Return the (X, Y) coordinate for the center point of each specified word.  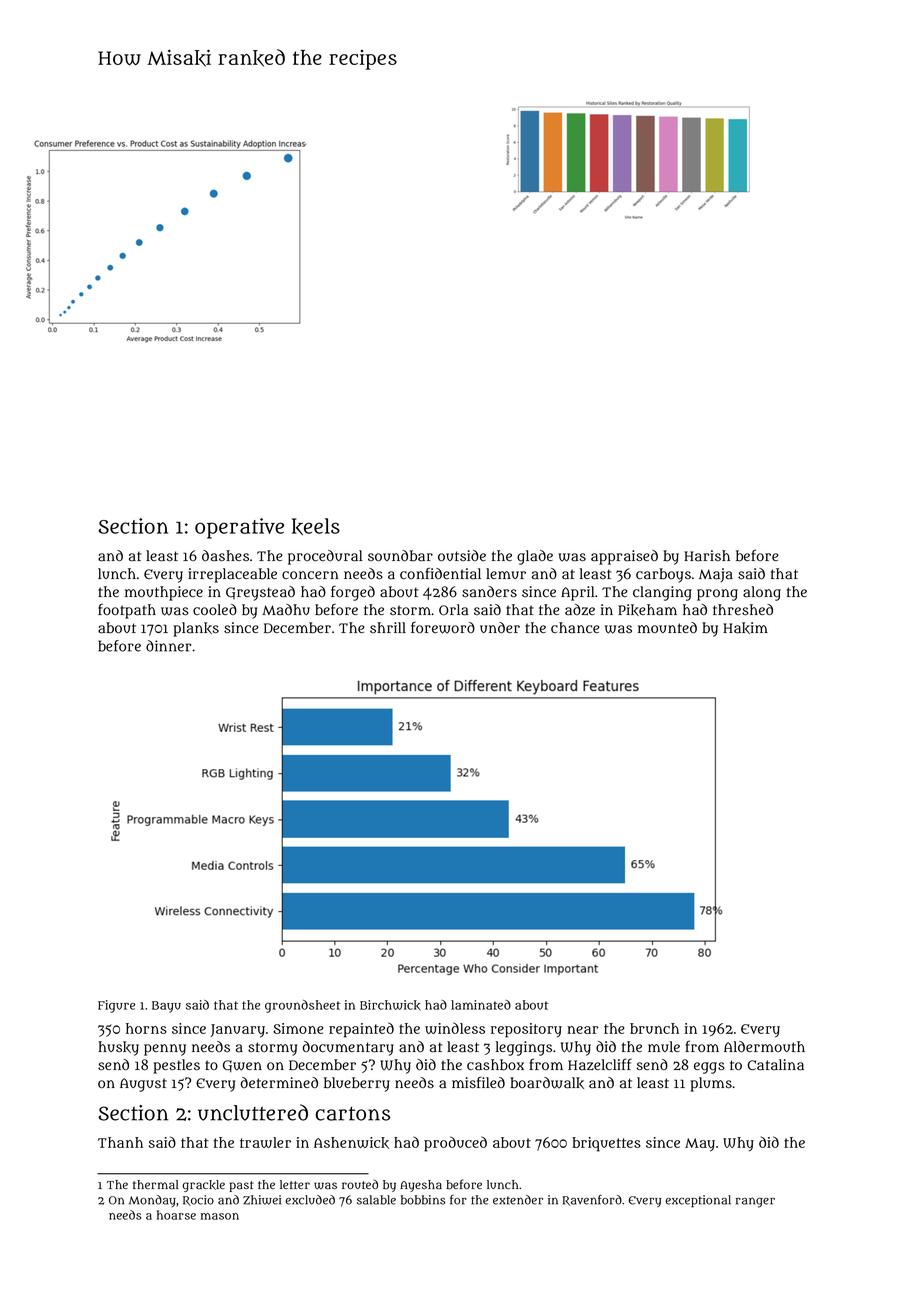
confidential (440, 573)
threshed (743, 609)
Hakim (745, 628)
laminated (481, 1005)
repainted (361, 1030)
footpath (127, 611)
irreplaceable (232, 575)
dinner (168, 646)
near (582, 1030)
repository (526, 1030)
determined (279, 1082)
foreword (443, 627)
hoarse (176, 1215)
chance (575, 628)
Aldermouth (764, 1046)
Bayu (166, 1007)
